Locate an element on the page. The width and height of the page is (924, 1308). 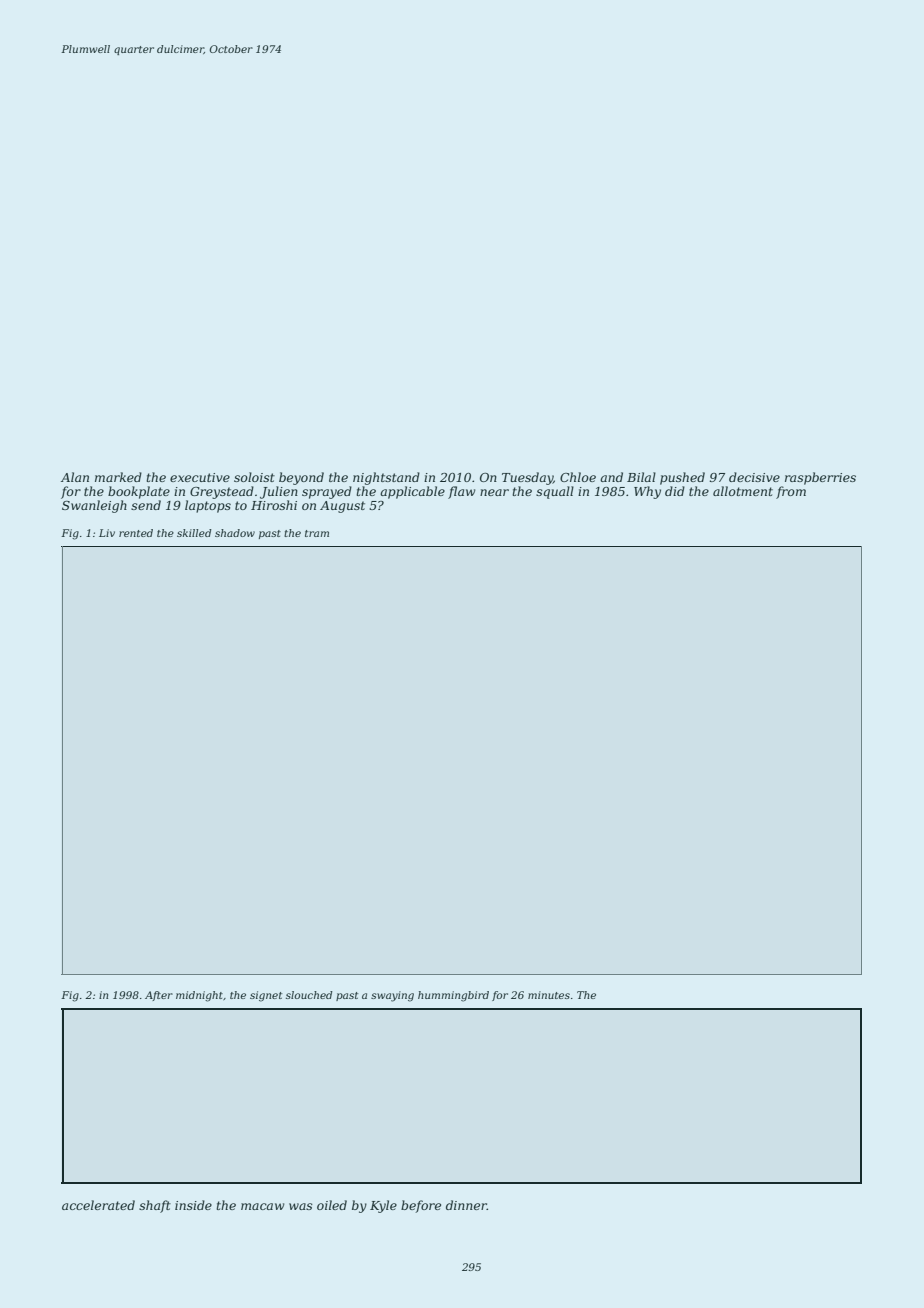
from is located at coordinates (791, 492).
